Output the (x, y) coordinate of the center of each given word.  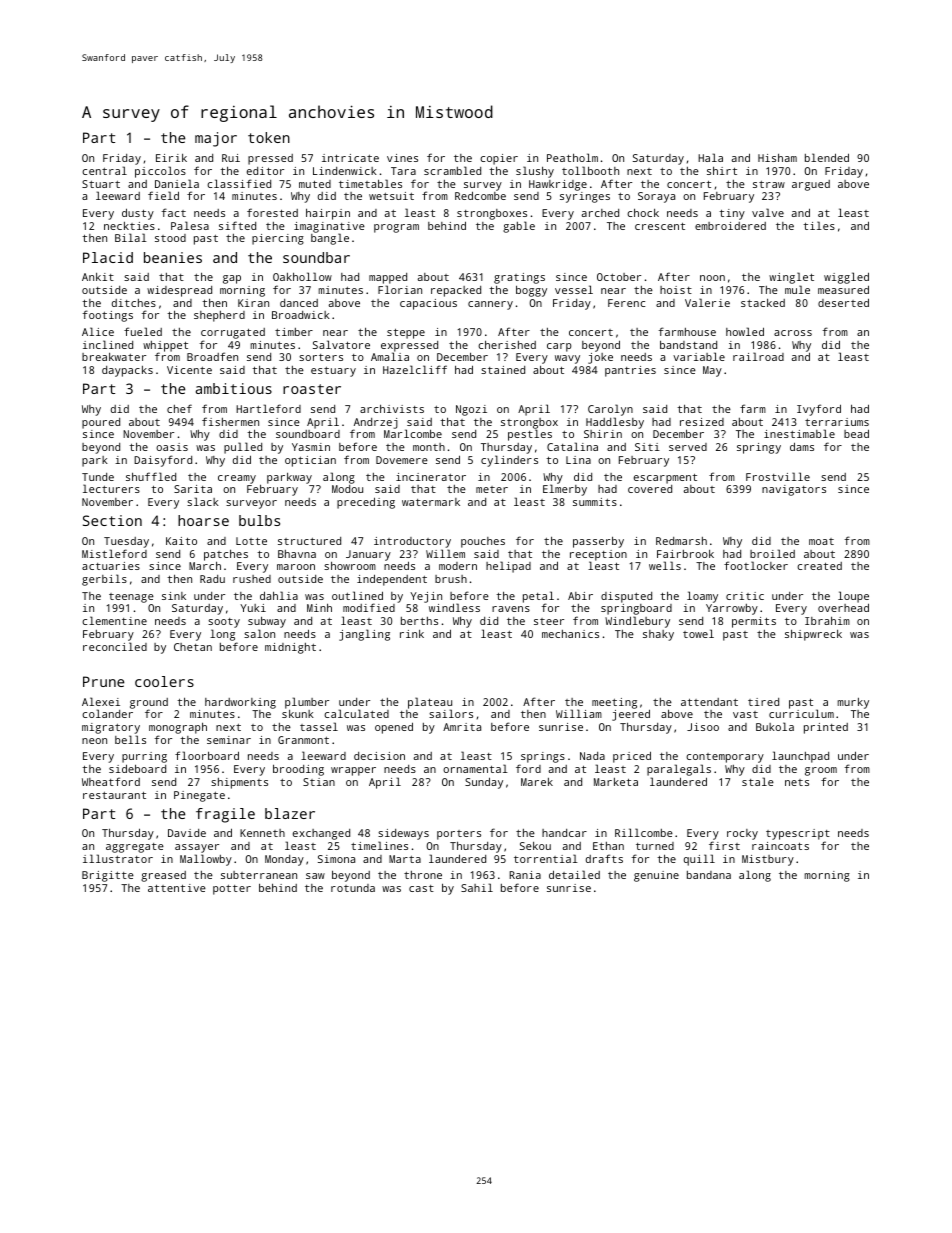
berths (419, 621)
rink (412, 634)
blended (827, 157)
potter (232, 890)
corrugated (233, 333)
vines (402, 158)
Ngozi (471, 410)
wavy (567, 359)
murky (853, 703)
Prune (103, 681)
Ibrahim (827, 620)
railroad (758, 356)
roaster (312, 389)
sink (174, 596)
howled (745, 331)
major (216, 139)
